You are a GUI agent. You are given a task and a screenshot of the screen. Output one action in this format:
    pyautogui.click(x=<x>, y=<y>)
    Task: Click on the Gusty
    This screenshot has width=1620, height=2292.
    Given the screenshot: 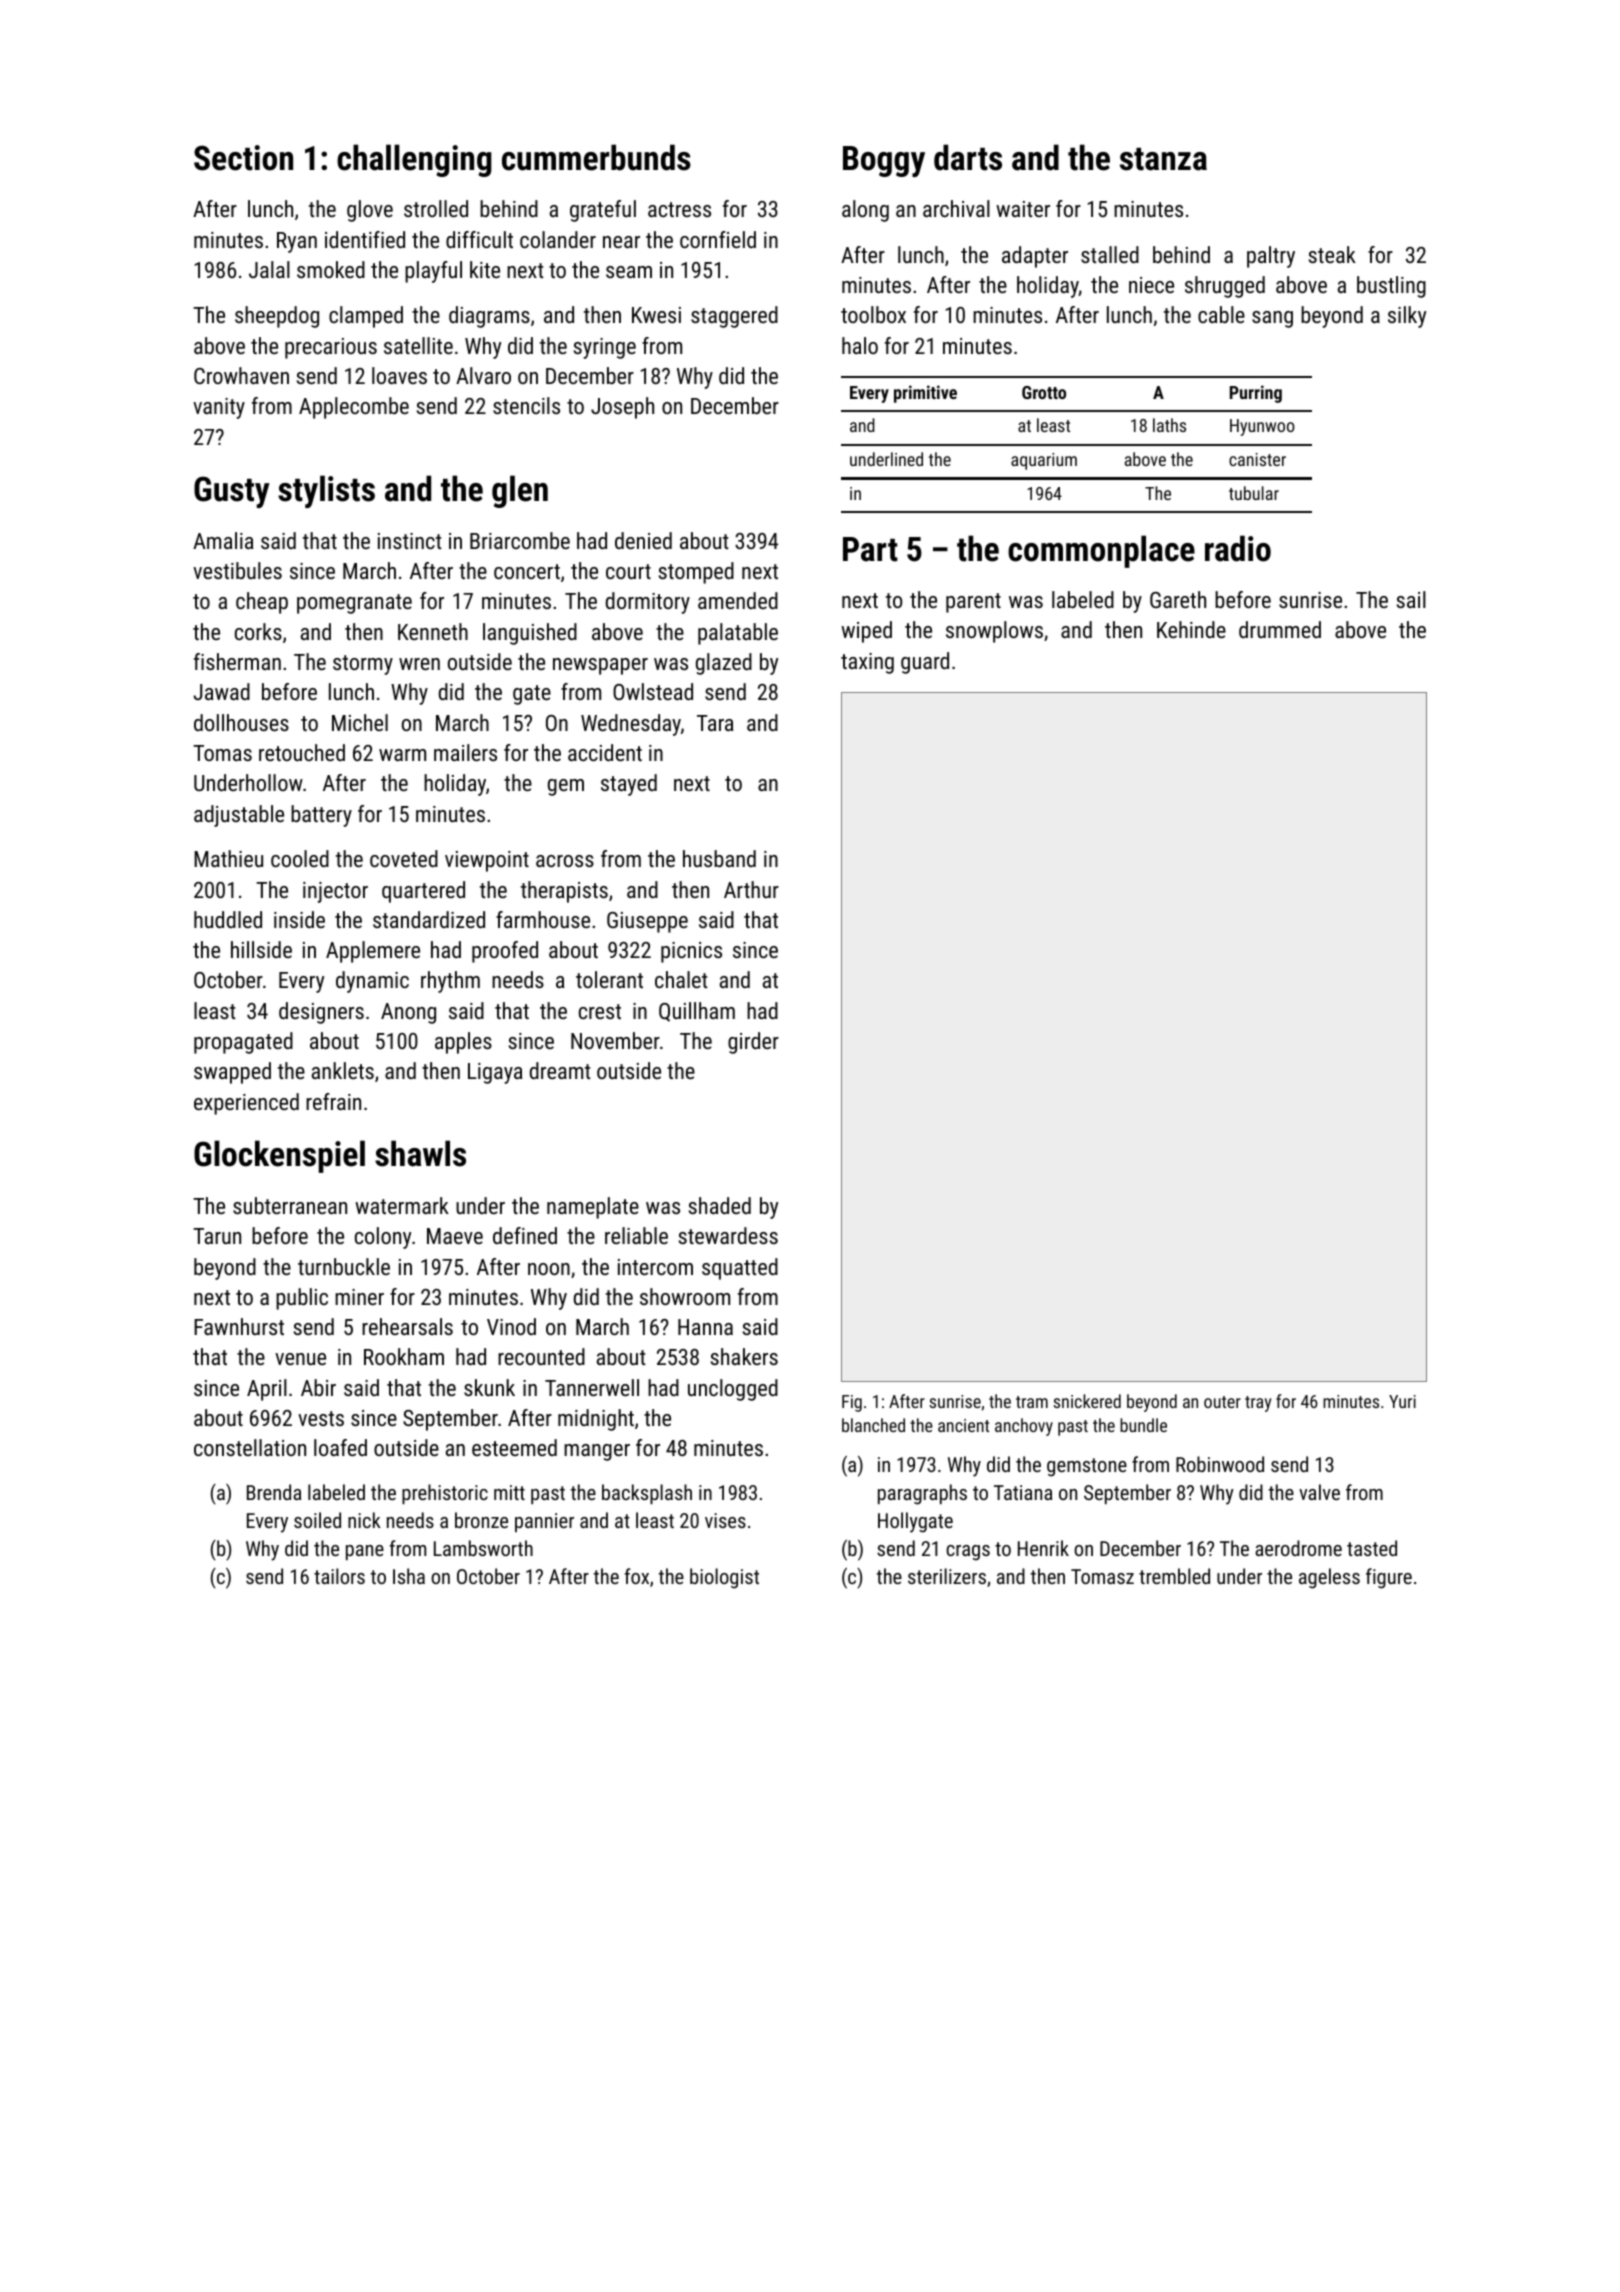 What is the action you would take?
    pyautogui.click(x=232, y=492)
